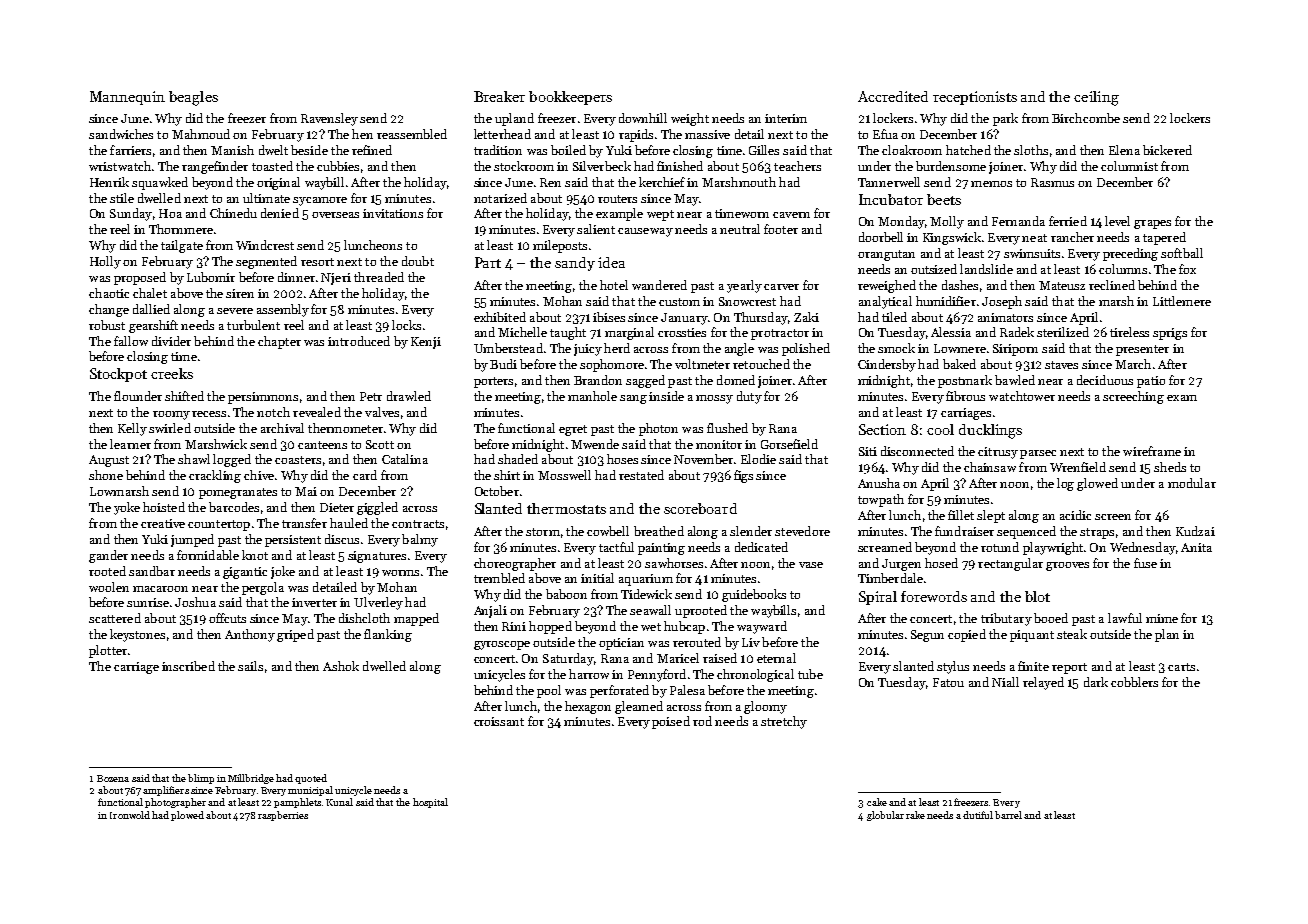 The width and height of the page is (1308, 924). I want to click on beagles, so click(193, 98).
